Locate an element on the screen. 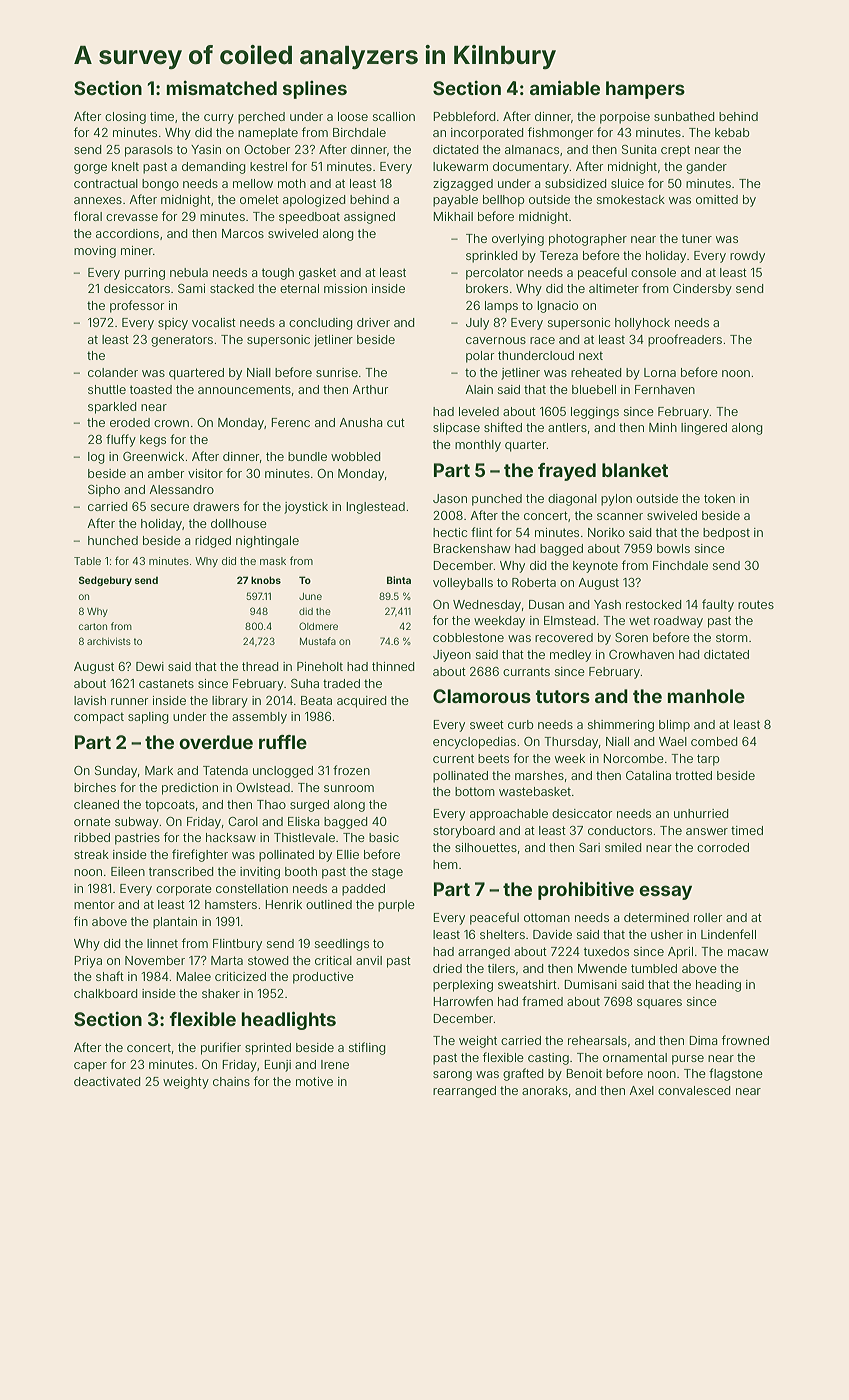  ribbed is located at coordinates (92, 837).
